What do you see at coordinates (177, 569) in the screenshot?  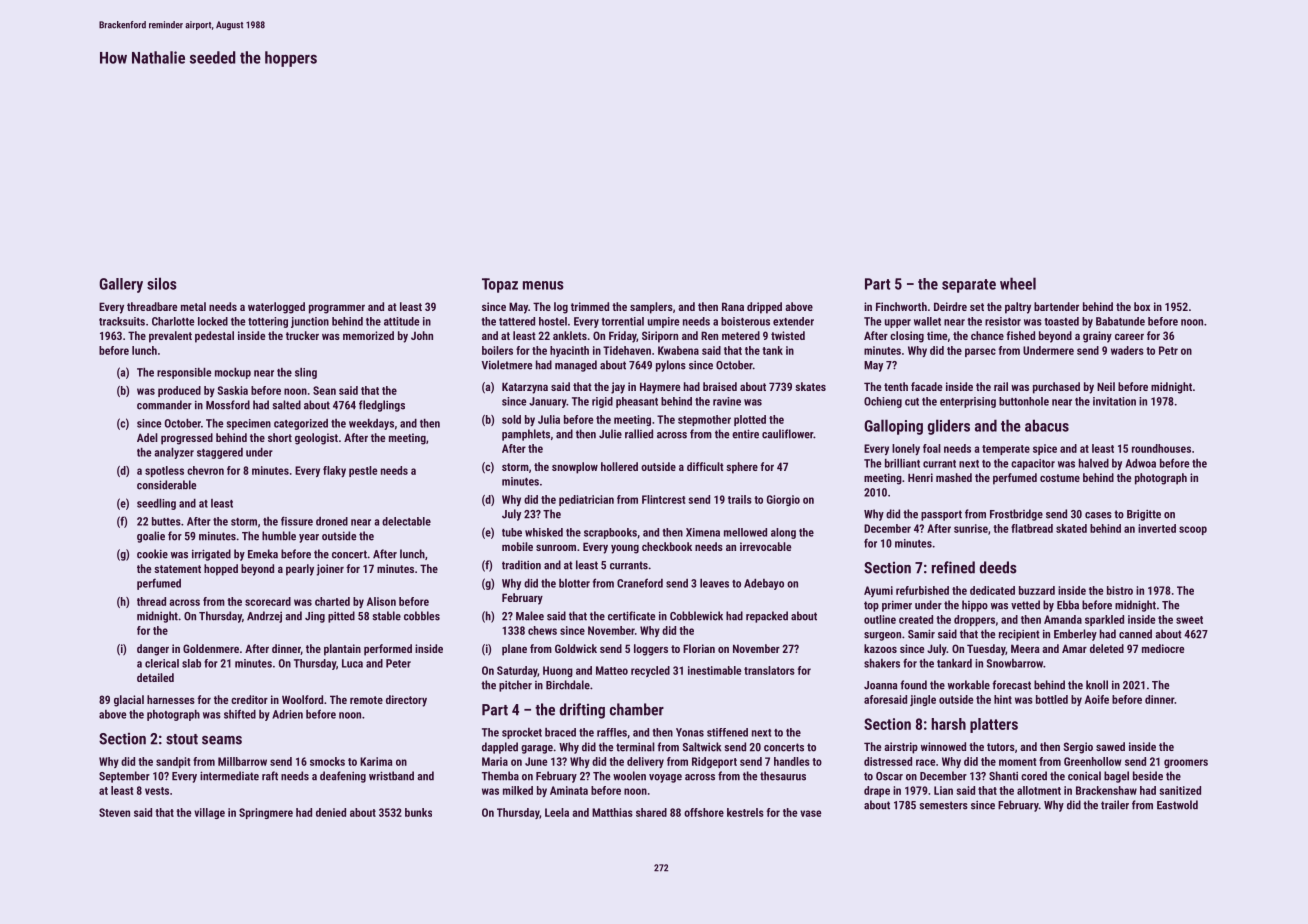 I see `statement` at bounding box center [177, 569].
